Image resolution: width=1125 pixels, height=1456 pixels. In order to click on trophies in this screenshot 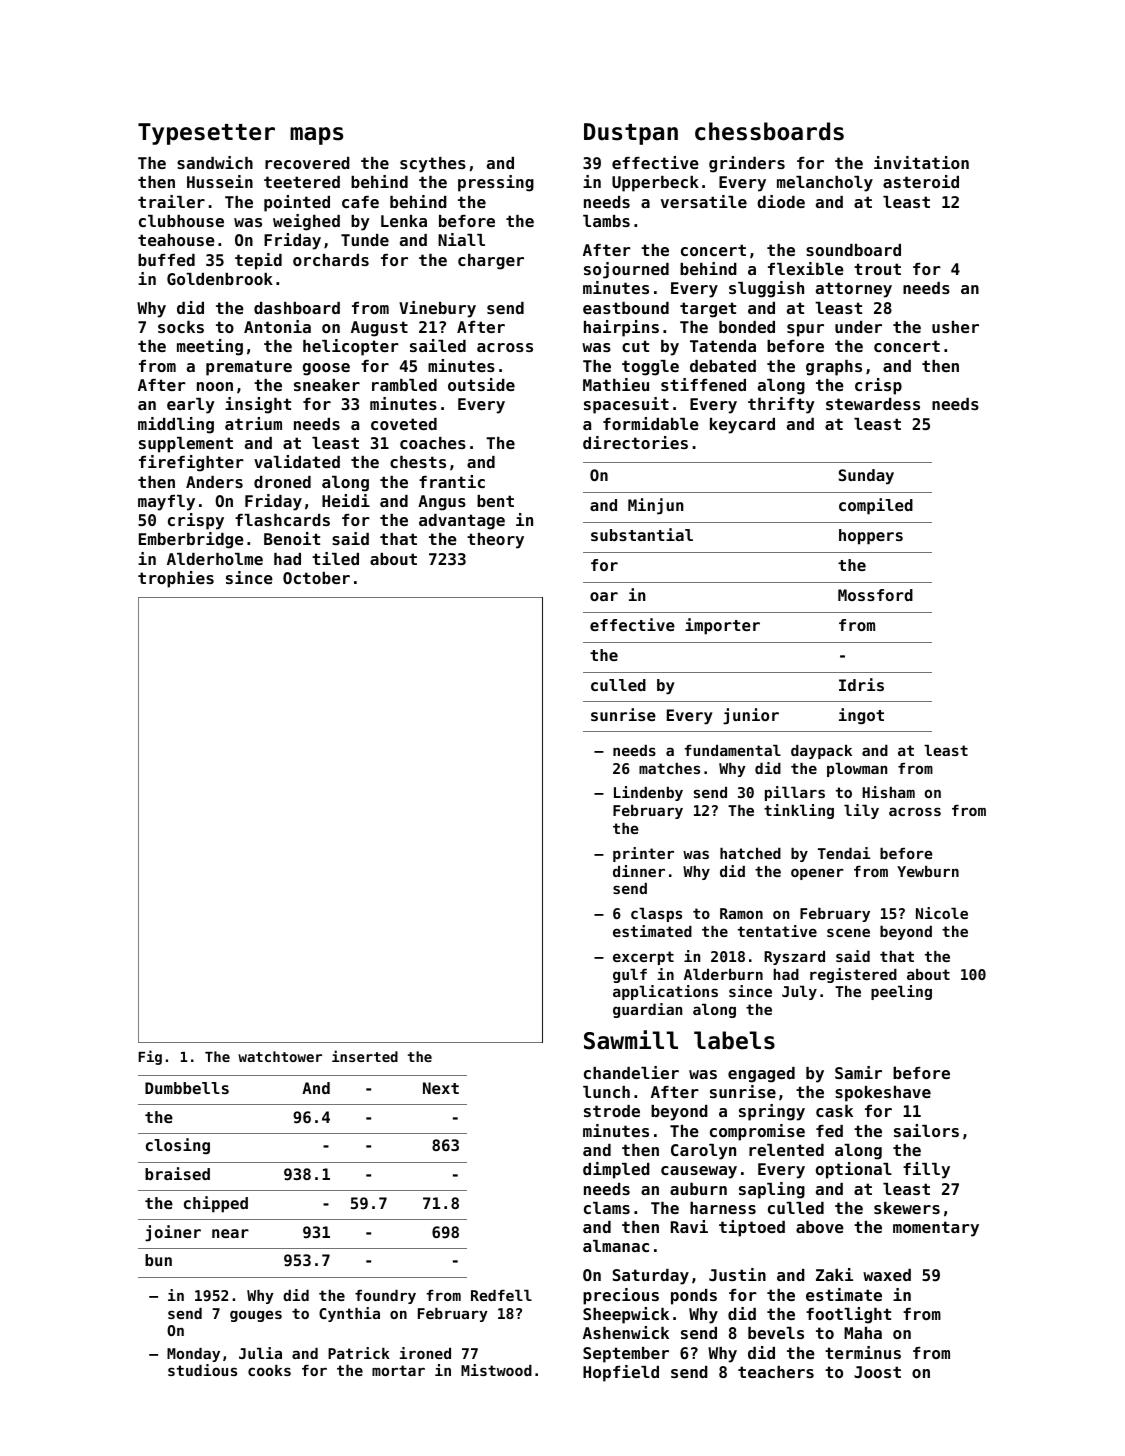, I will do `click(176, 579)`.
